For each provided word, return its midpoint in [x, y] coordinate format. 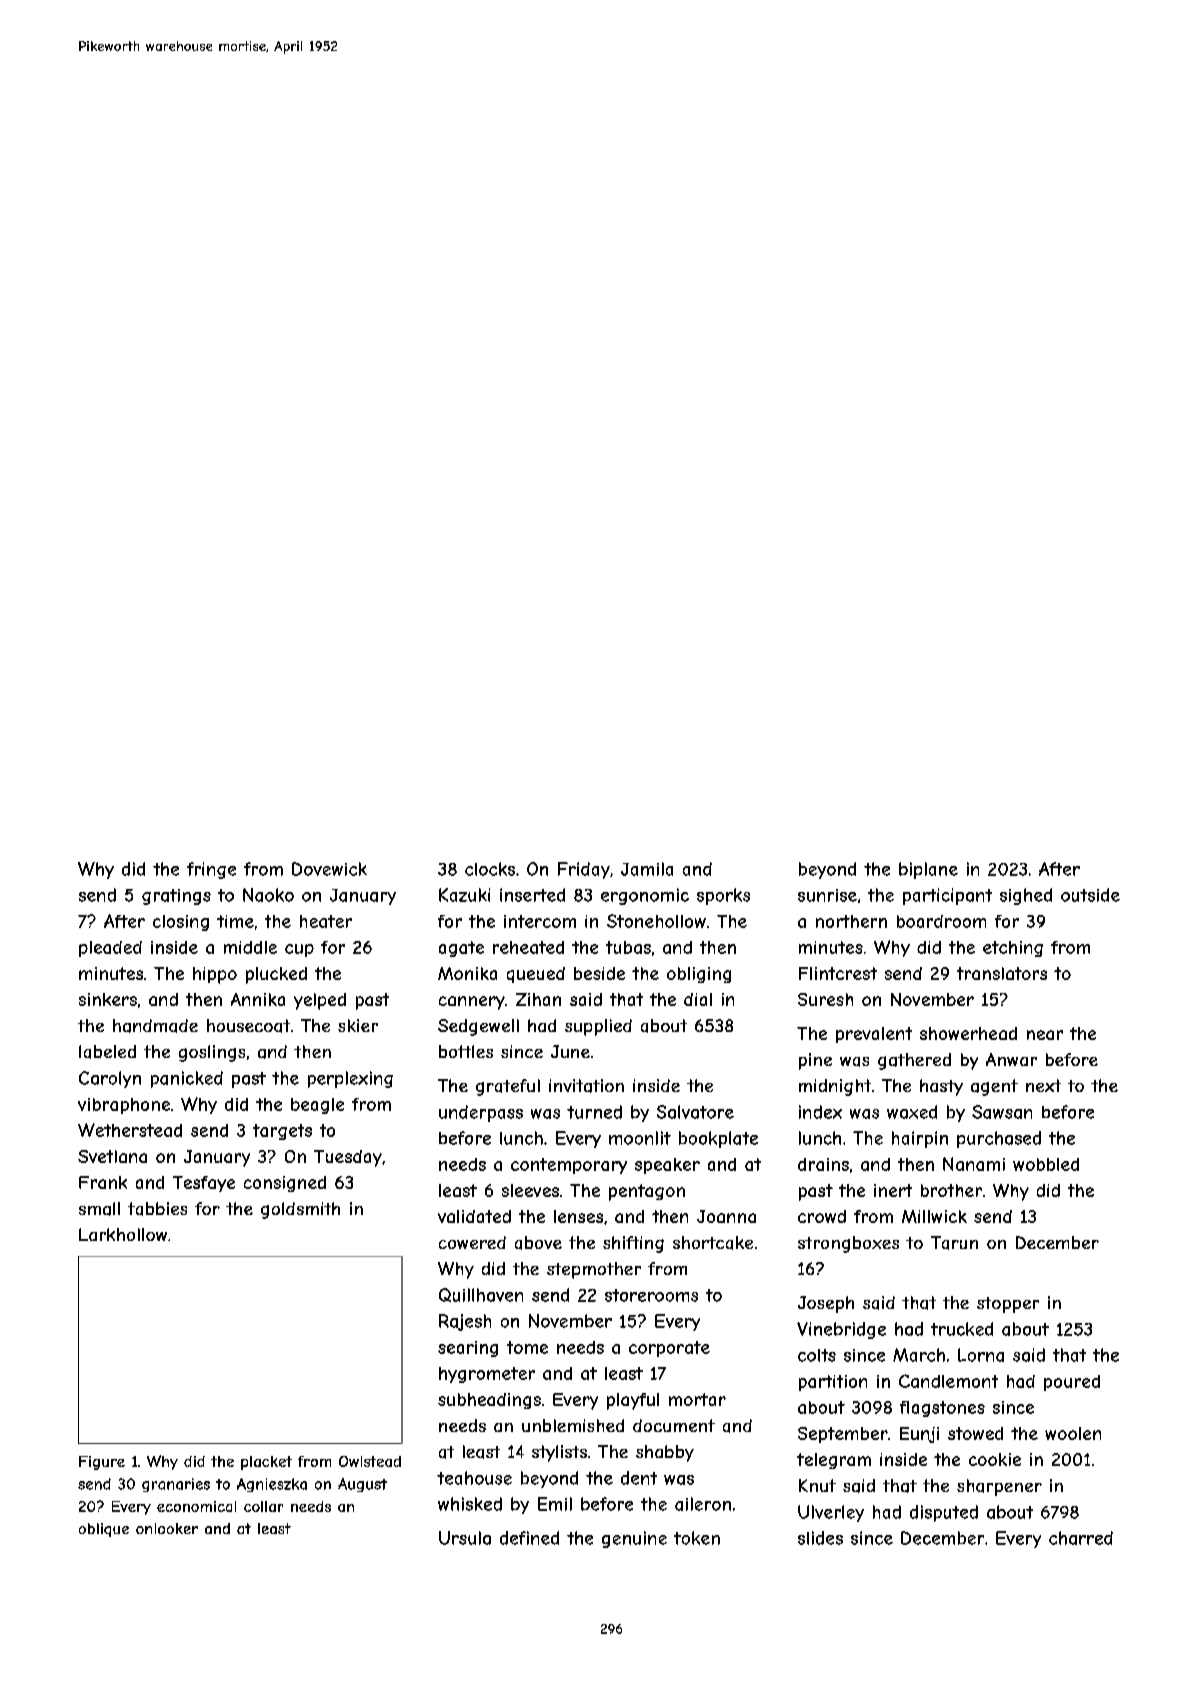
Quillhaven [481, 1295]
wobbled [1046, 1164]
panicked [187, 1079]
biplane [928, 870]
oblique [104, 1530]
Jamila [647, 869]
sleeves [530, 1190]
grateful [508, 1087]
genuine [634, 1539]
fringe [211, 870]
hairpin [920, 1139]
